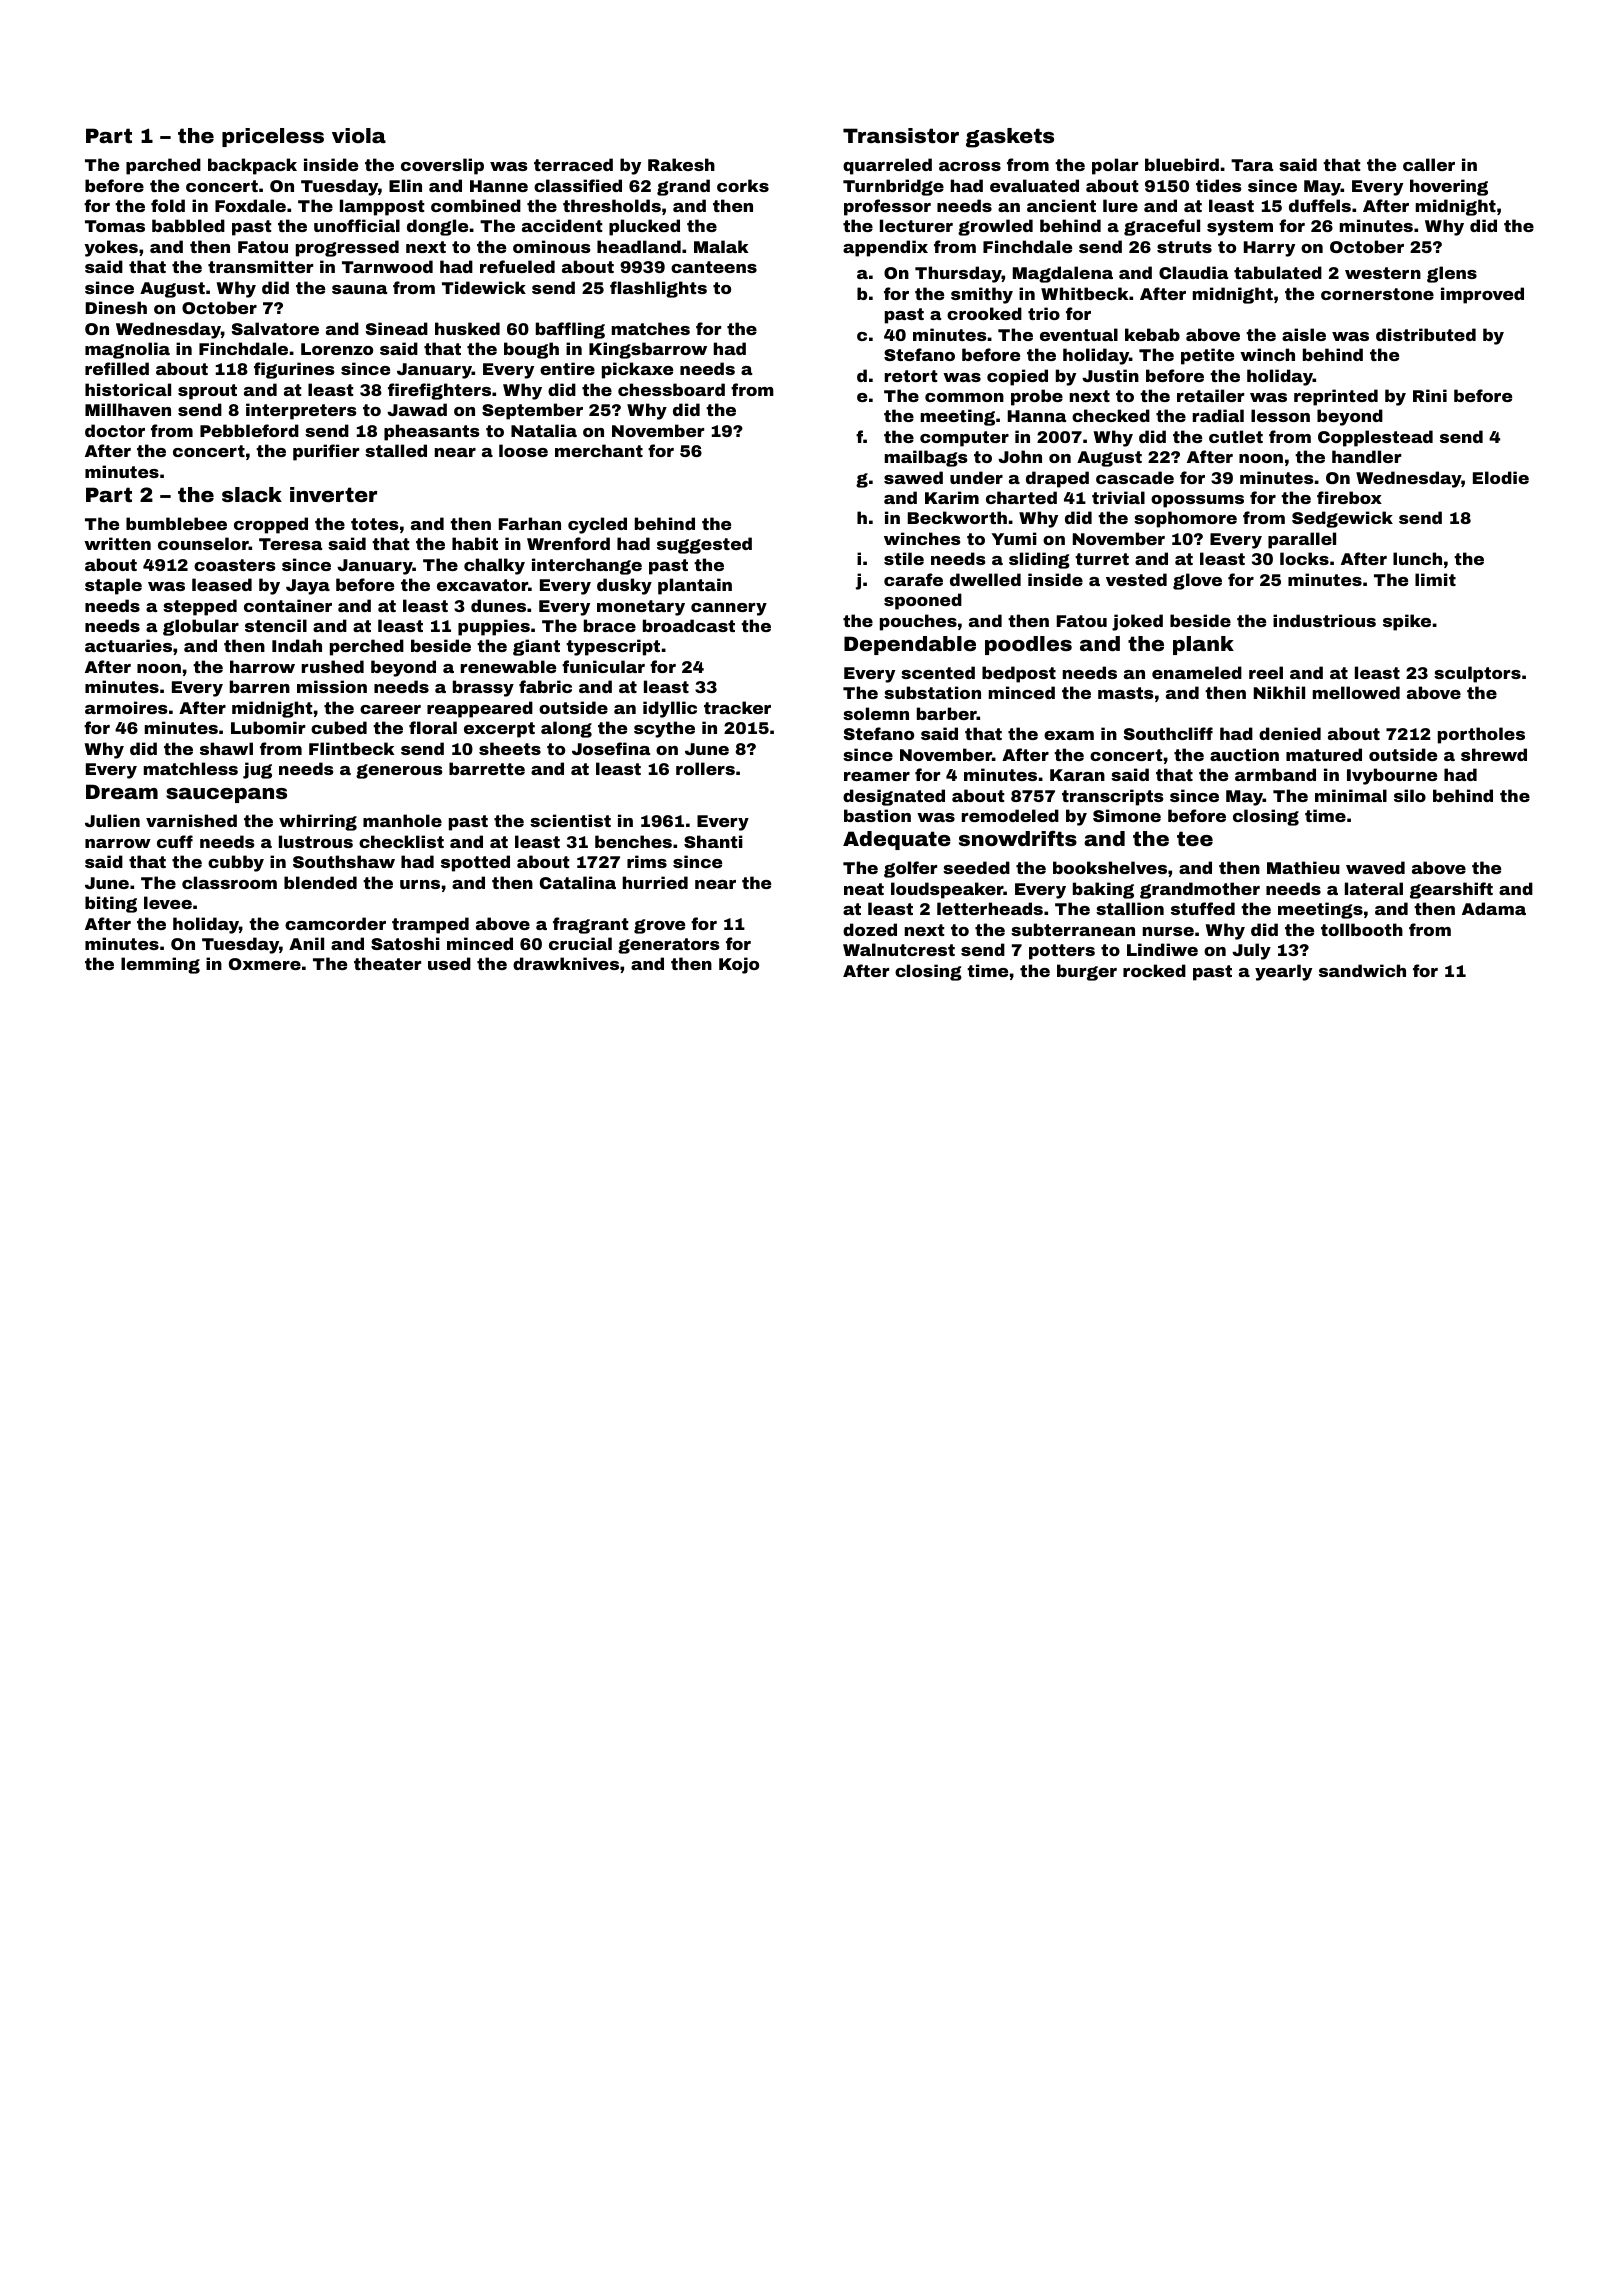 The width and height of the document is (1620, 2292). What do you see at coordinates (1162, 227) in the document?
I see `graceful` at bounding box center [1162, 227].
